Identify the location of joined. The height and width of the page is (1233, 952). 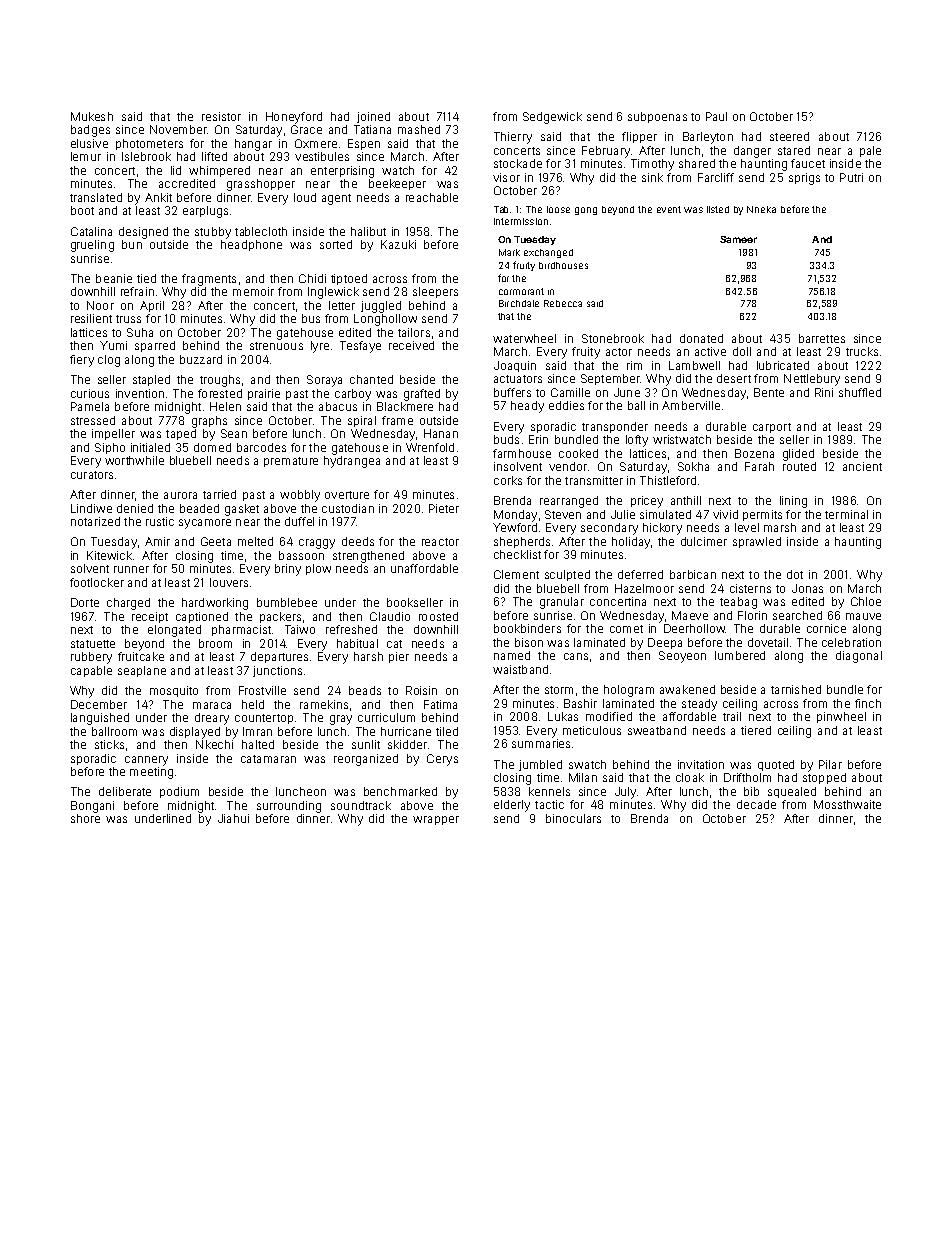
(373, 117).
